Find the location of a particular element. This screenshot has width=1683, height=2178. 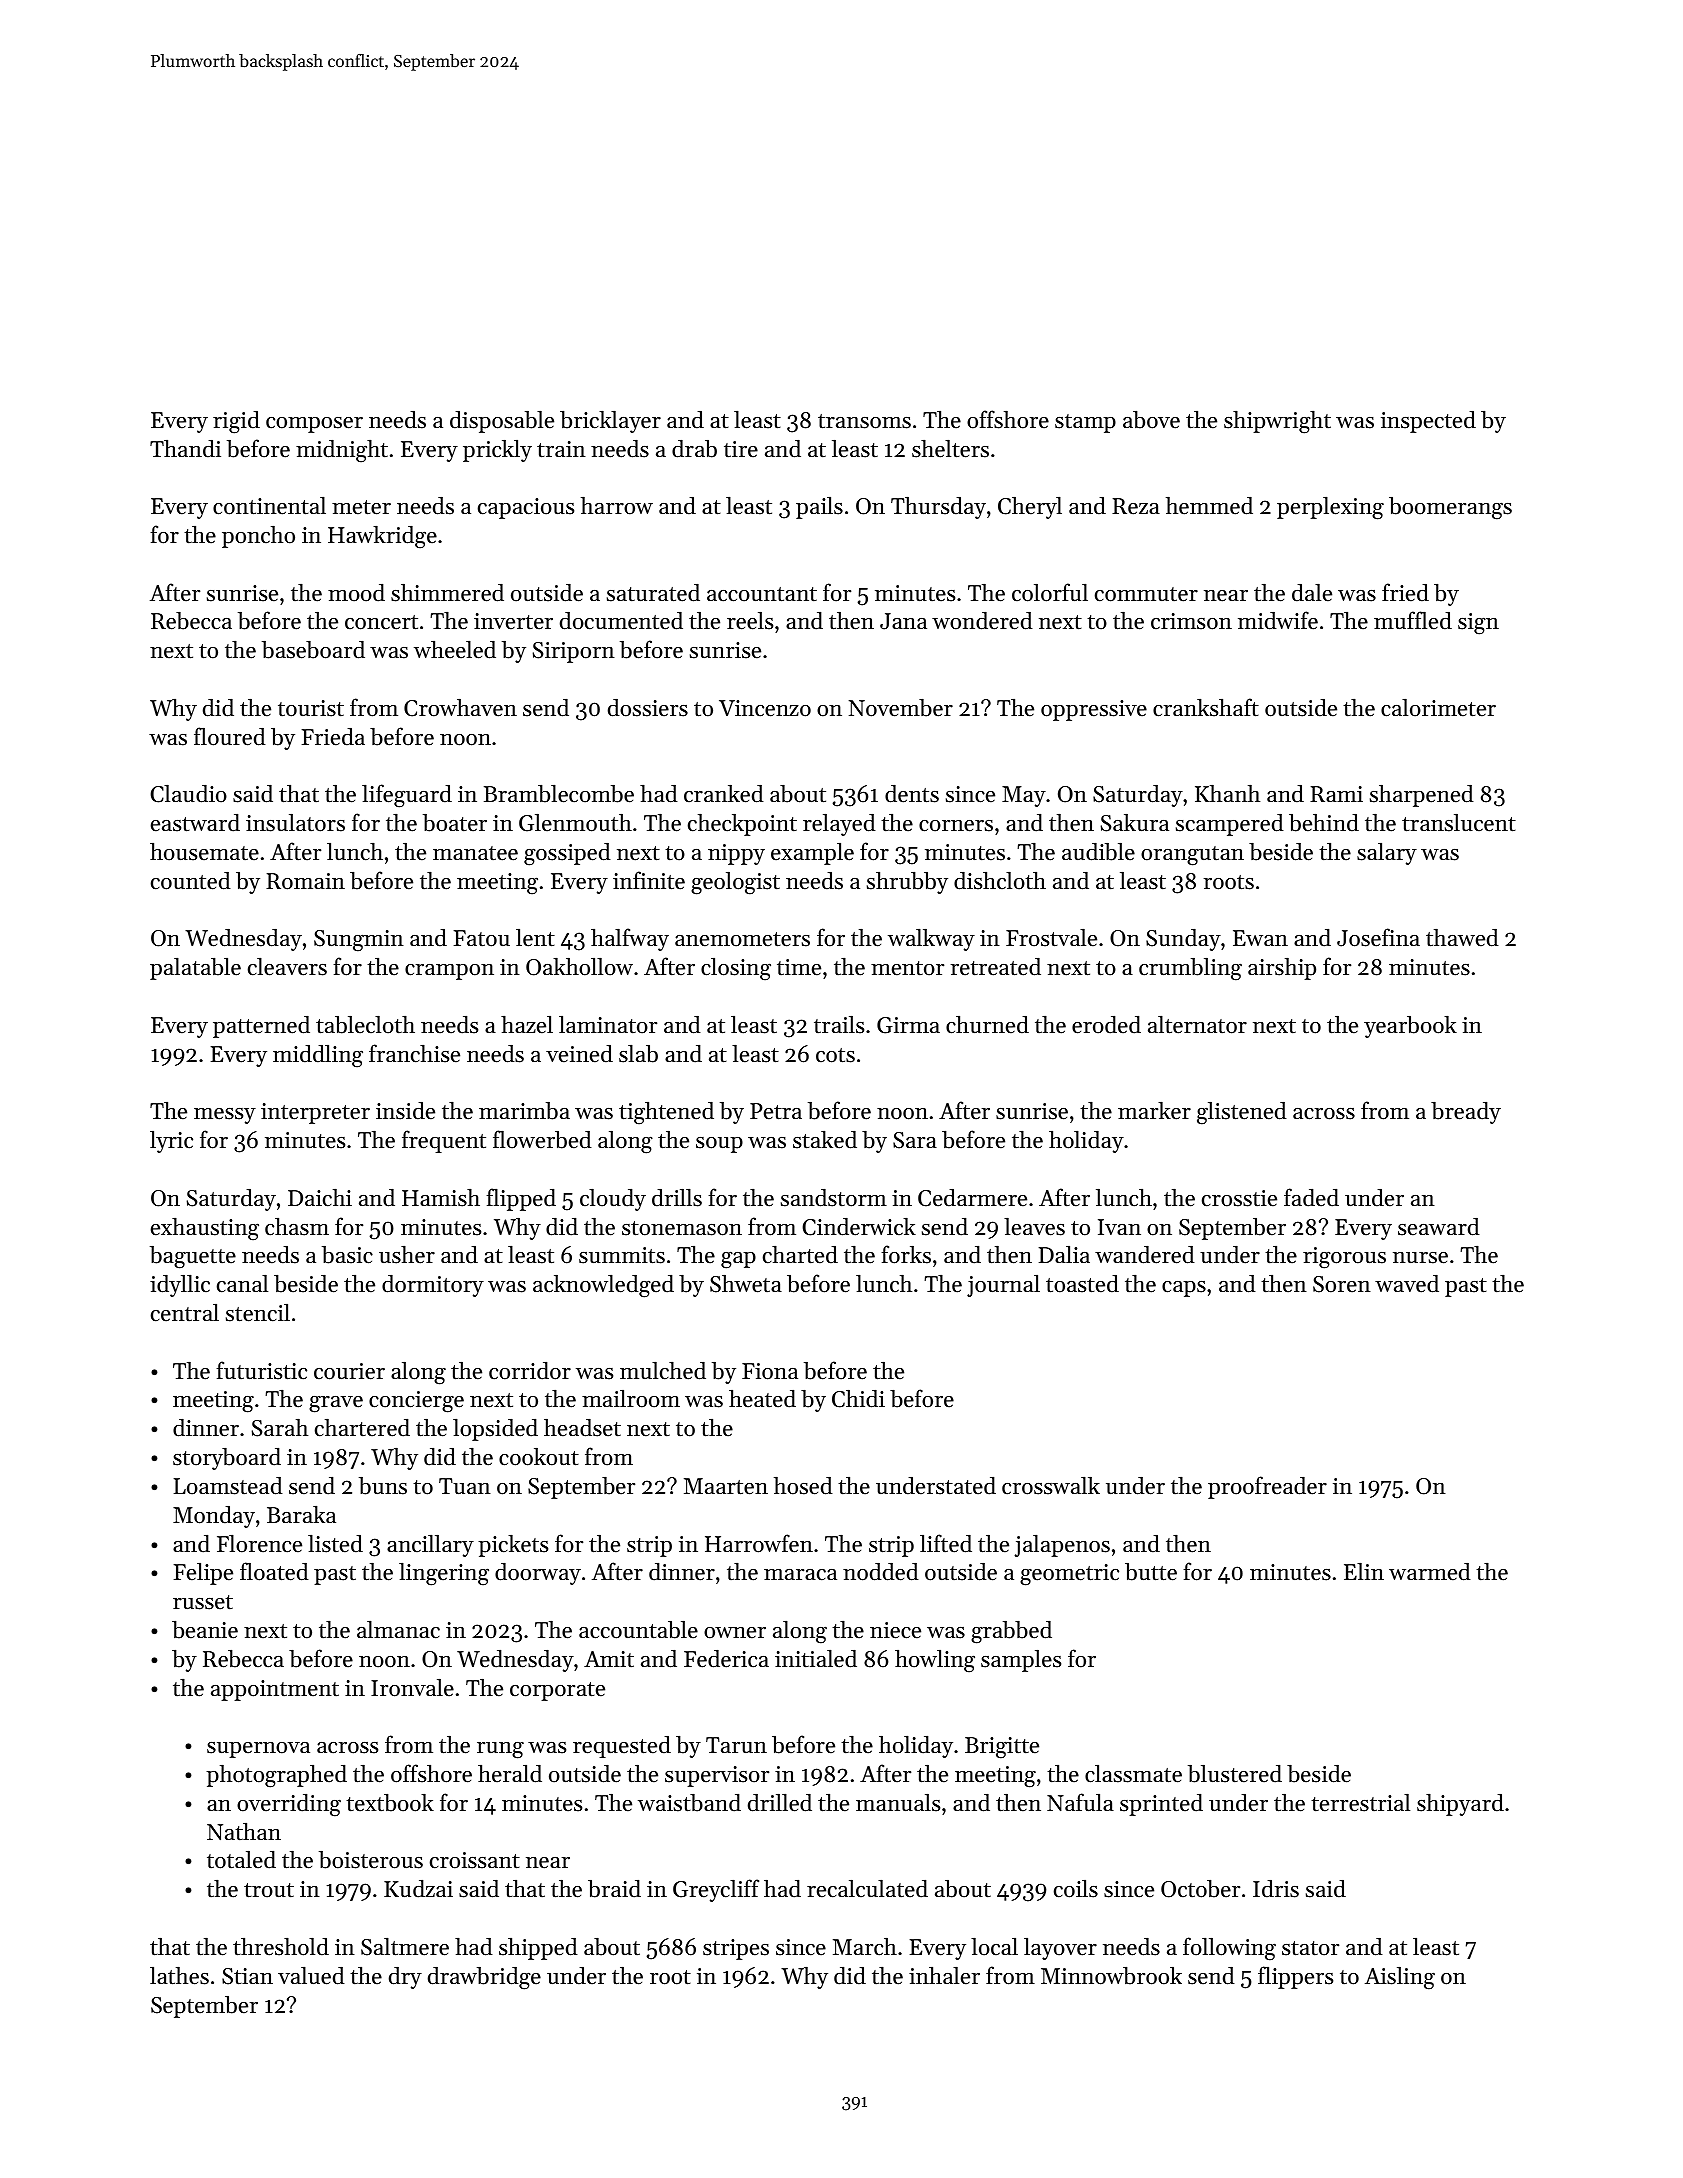

flipped is located at coordinates (521, 1199).
